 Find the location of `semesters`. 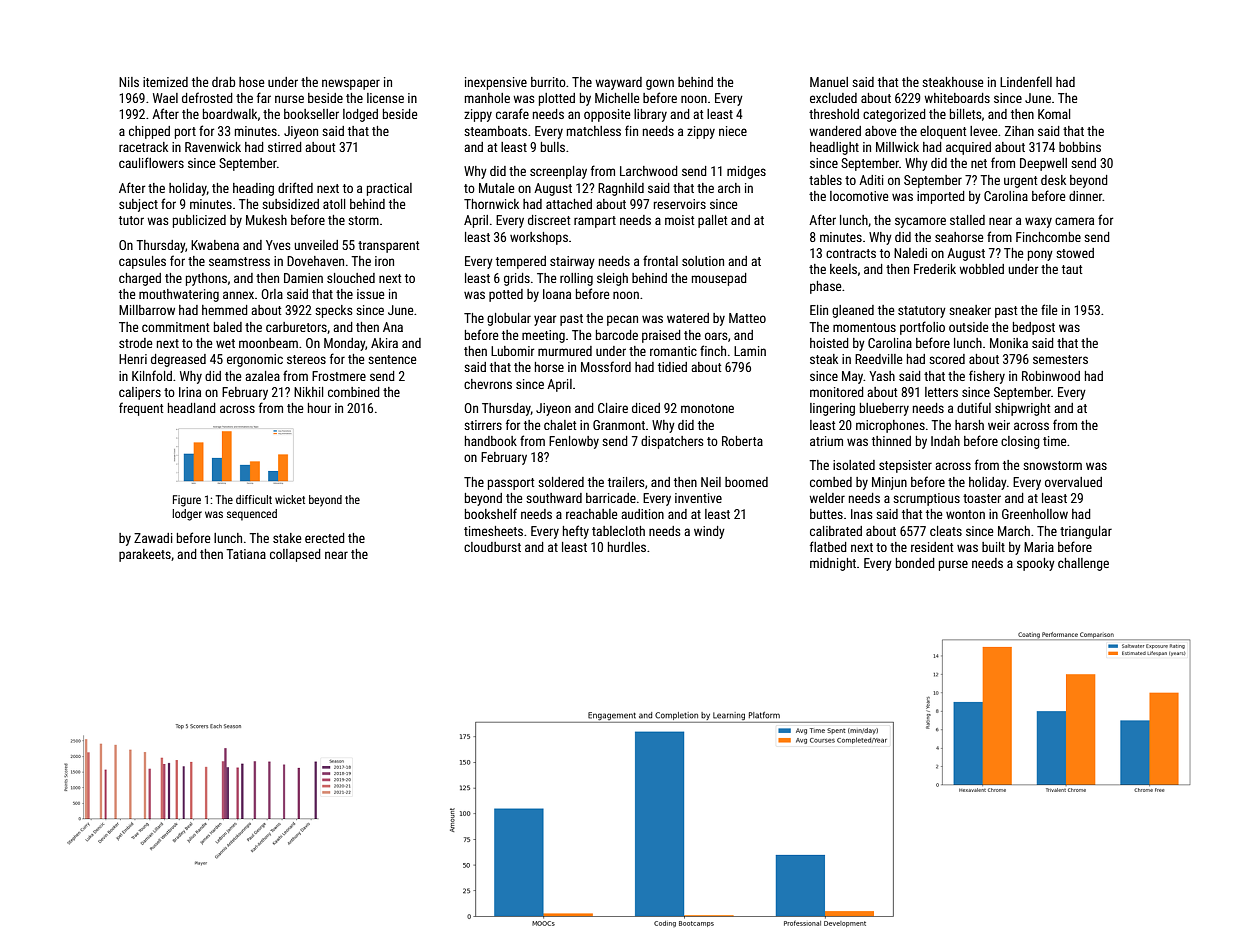

semesters is located at coordinates (1060, 359).
